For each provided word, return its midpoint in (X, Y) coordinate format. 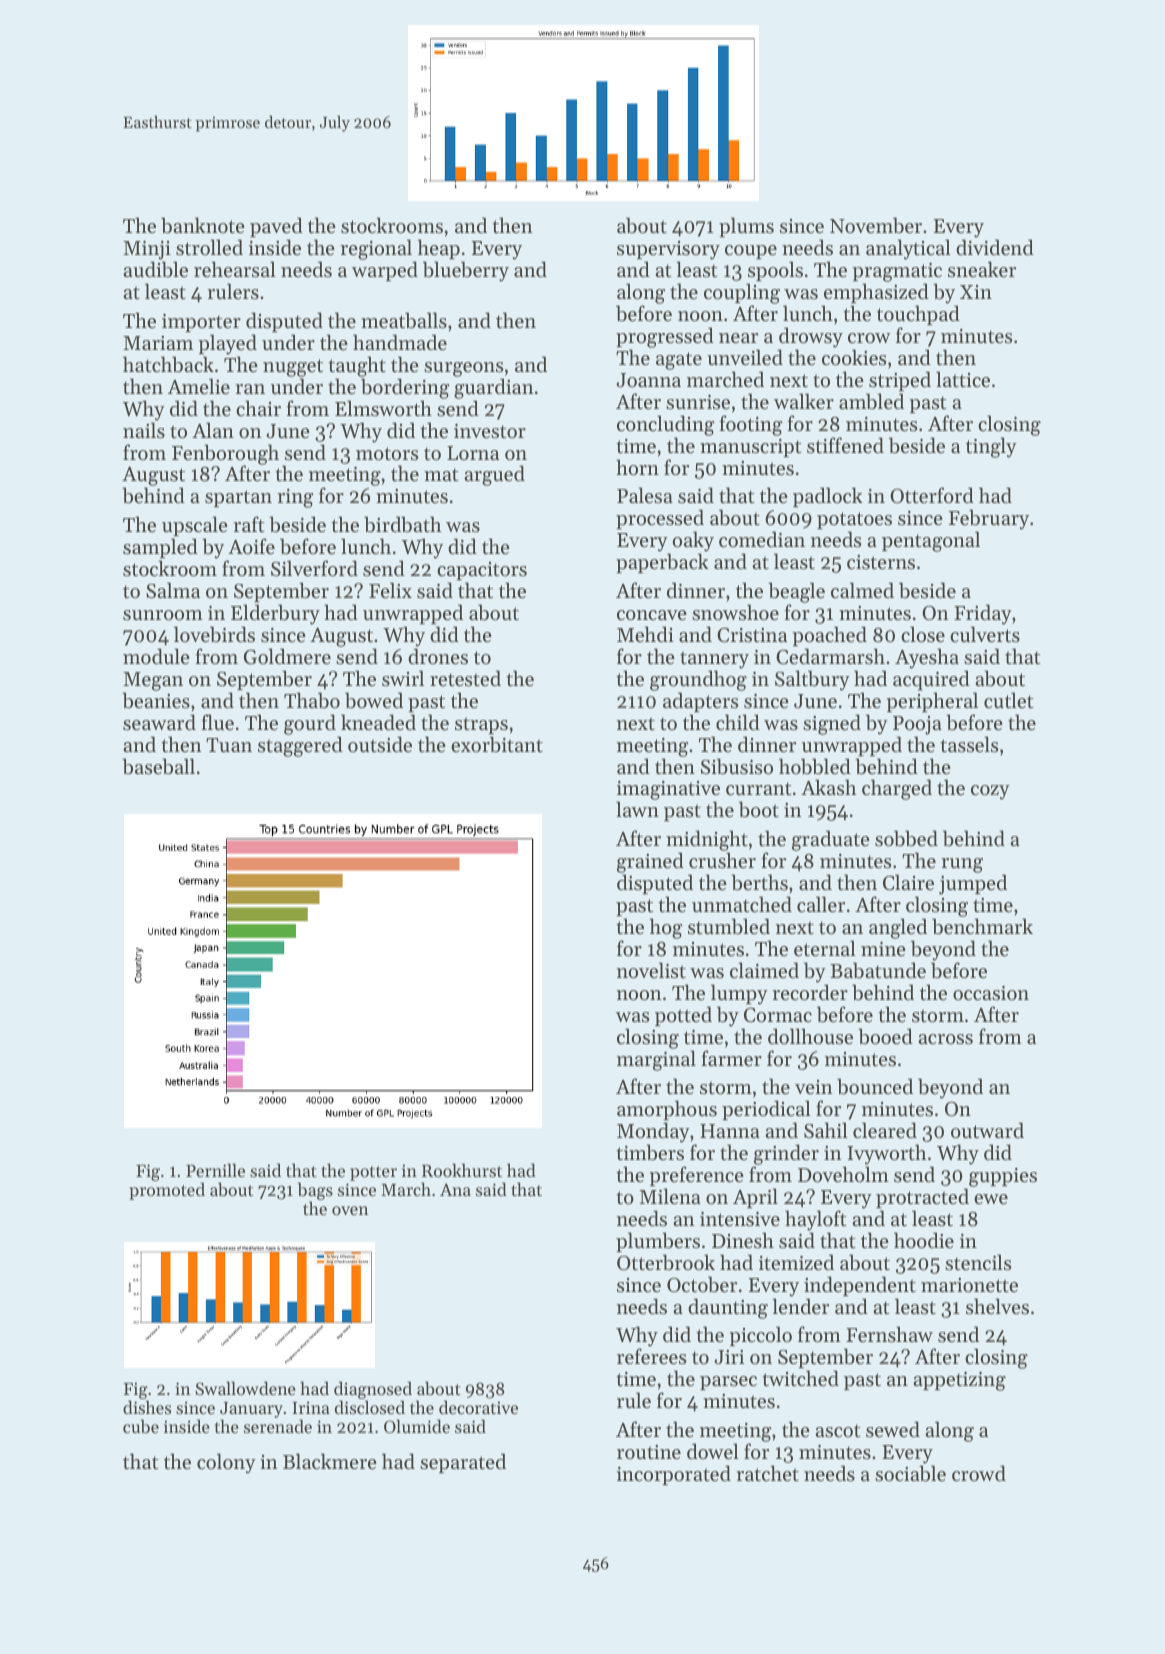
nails (144, 430)
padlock (828, 497)
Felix (390, 590)
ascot (837, 1431)
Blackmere (330, 1461)
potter (373, 1173)
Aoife (251, 546)
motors (387, 454)
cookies (854, 357)
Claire (908, 882)
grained (650, 862)
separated (463, 1463)
